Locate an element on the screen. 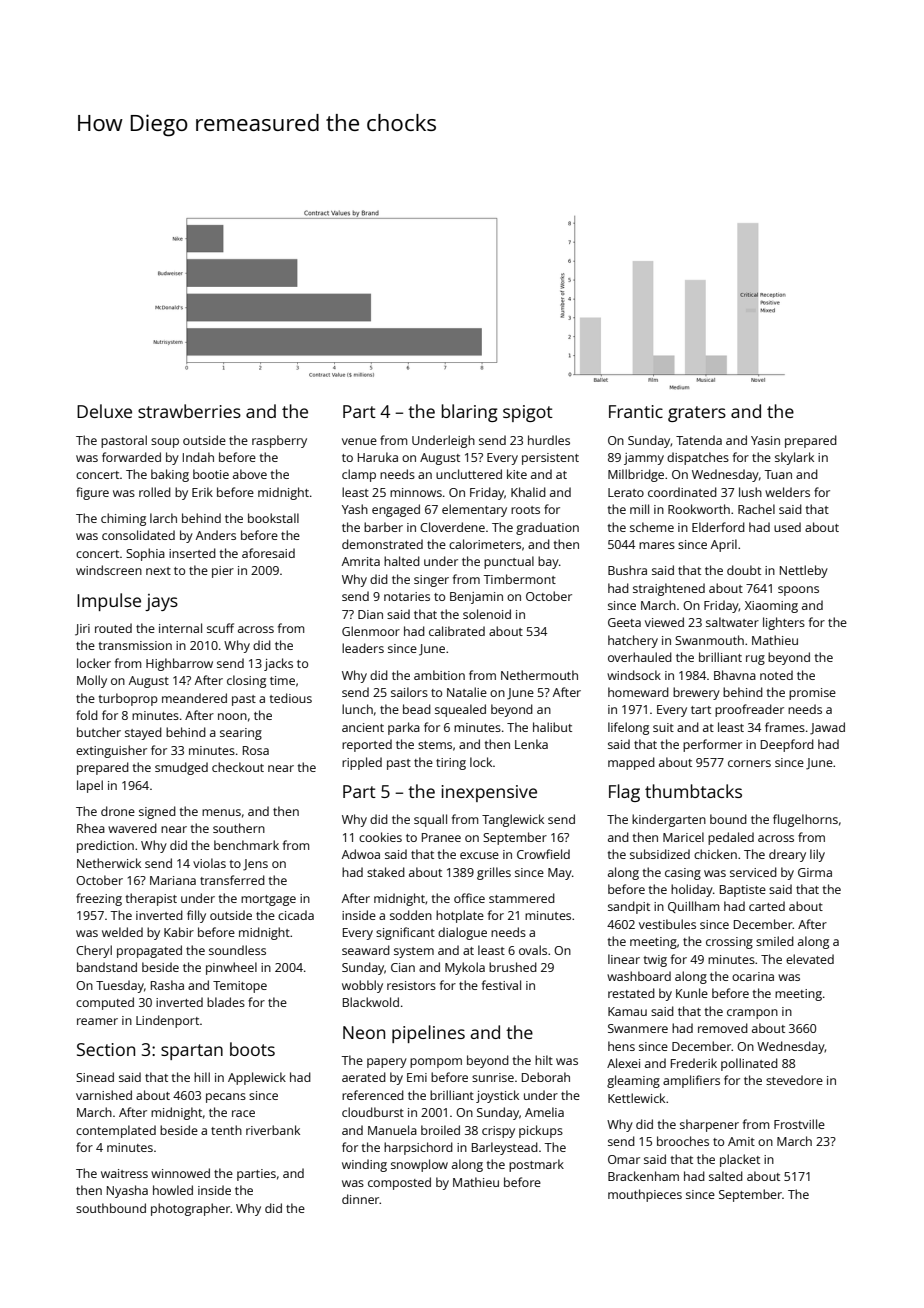 The width and height of the screenshot is (924, 1308). Xiaoming is located at coordinates (771, 607).
